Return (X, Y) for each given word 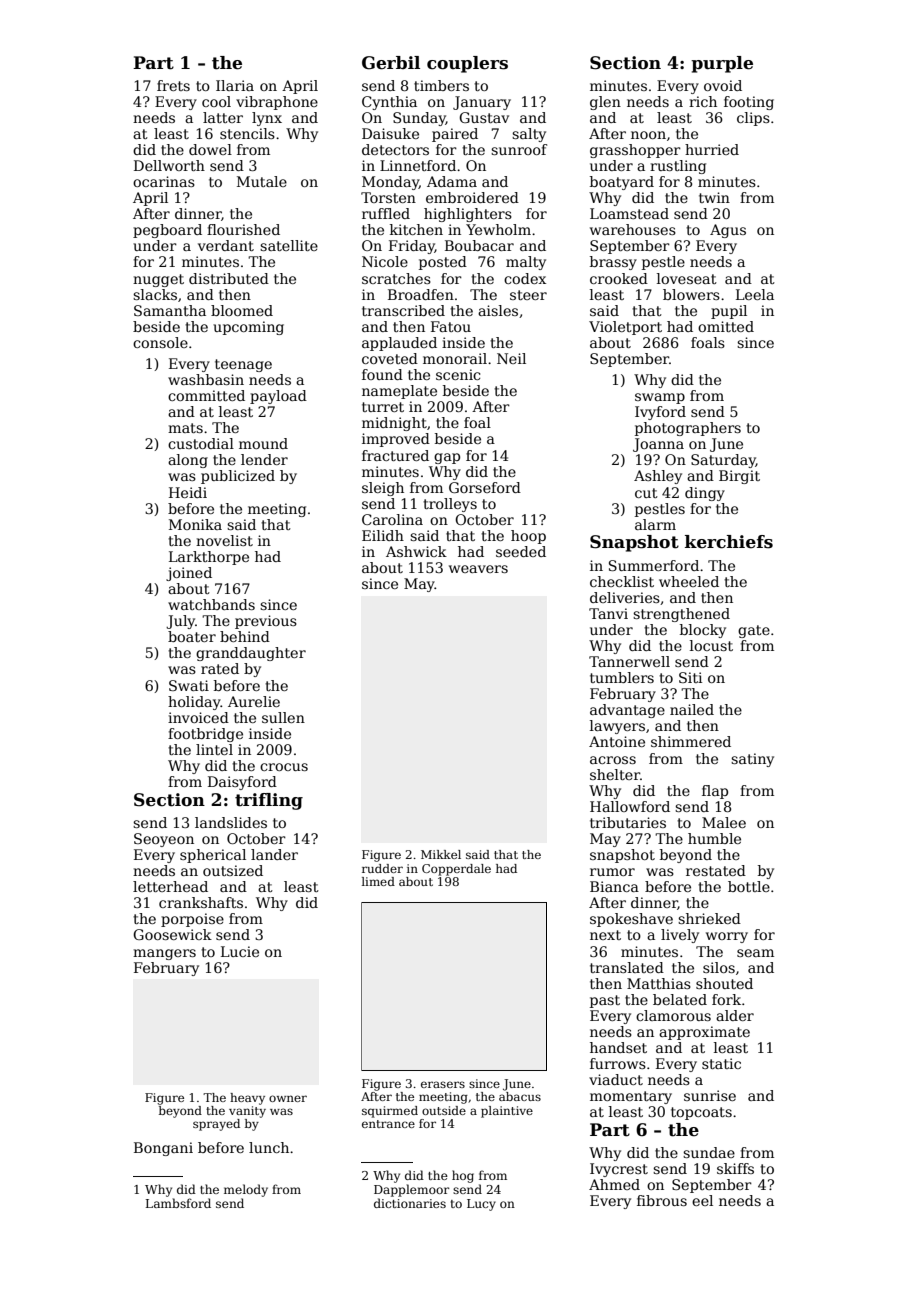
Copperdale (456, 870)
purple (722, 64)
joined (189, 574)
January (482, 103)
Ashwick (416, 551)
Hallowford (630, 806)
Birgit (739, 477)
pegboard (167, 231)
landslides (231, 822)
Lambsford (178, 1203)
